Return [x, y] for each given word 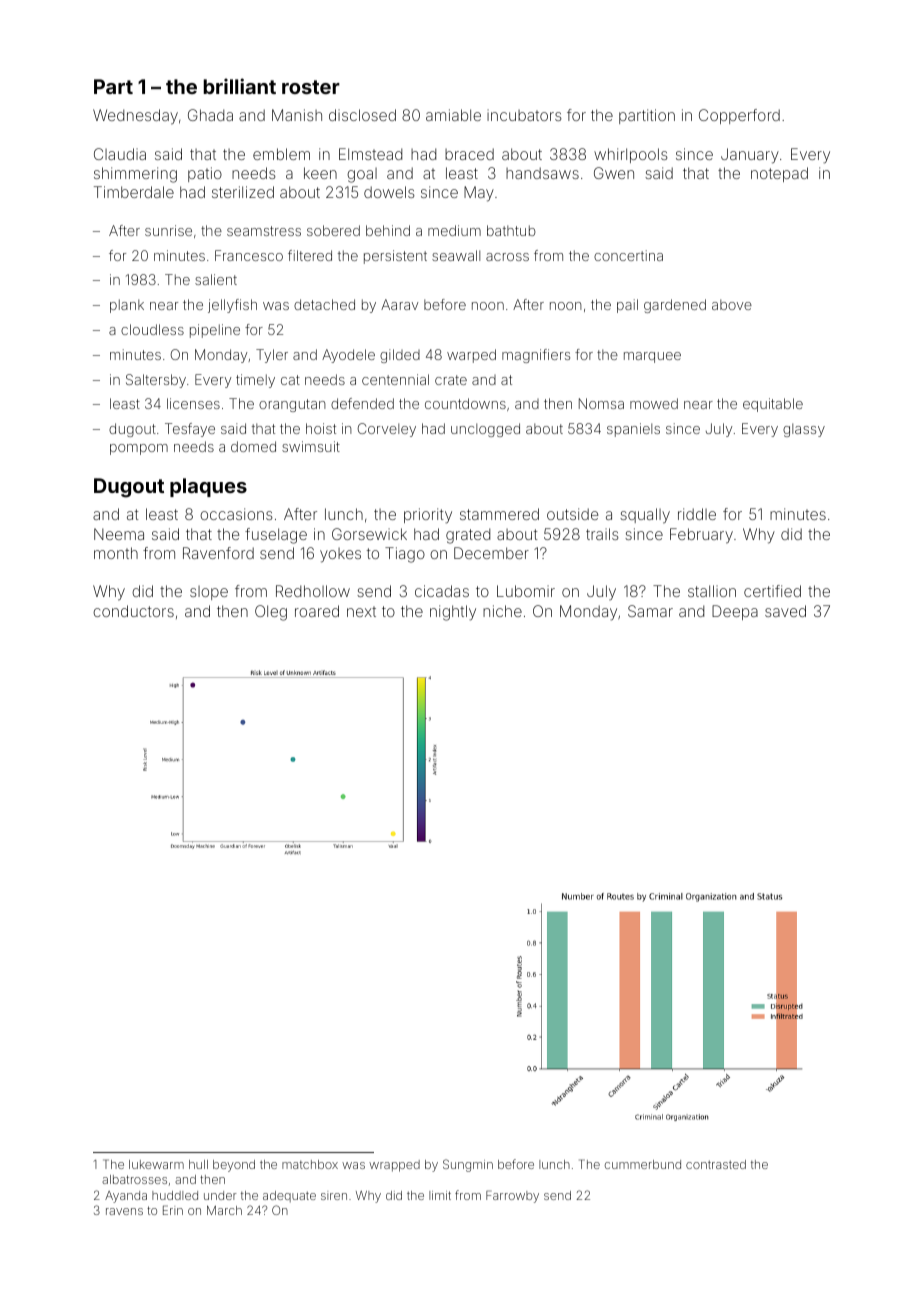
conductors [133, 611]
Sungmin [468, 1165]
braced [469, 154]
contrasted [716, 1164]
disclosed [362, 115]
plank [127, 306]
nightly [453, 613]
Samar [650, 611]
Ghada [210, 115]
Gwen [614, 173]
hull [198, 1164]
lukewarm [156, 1164]
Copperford [739, 116]
